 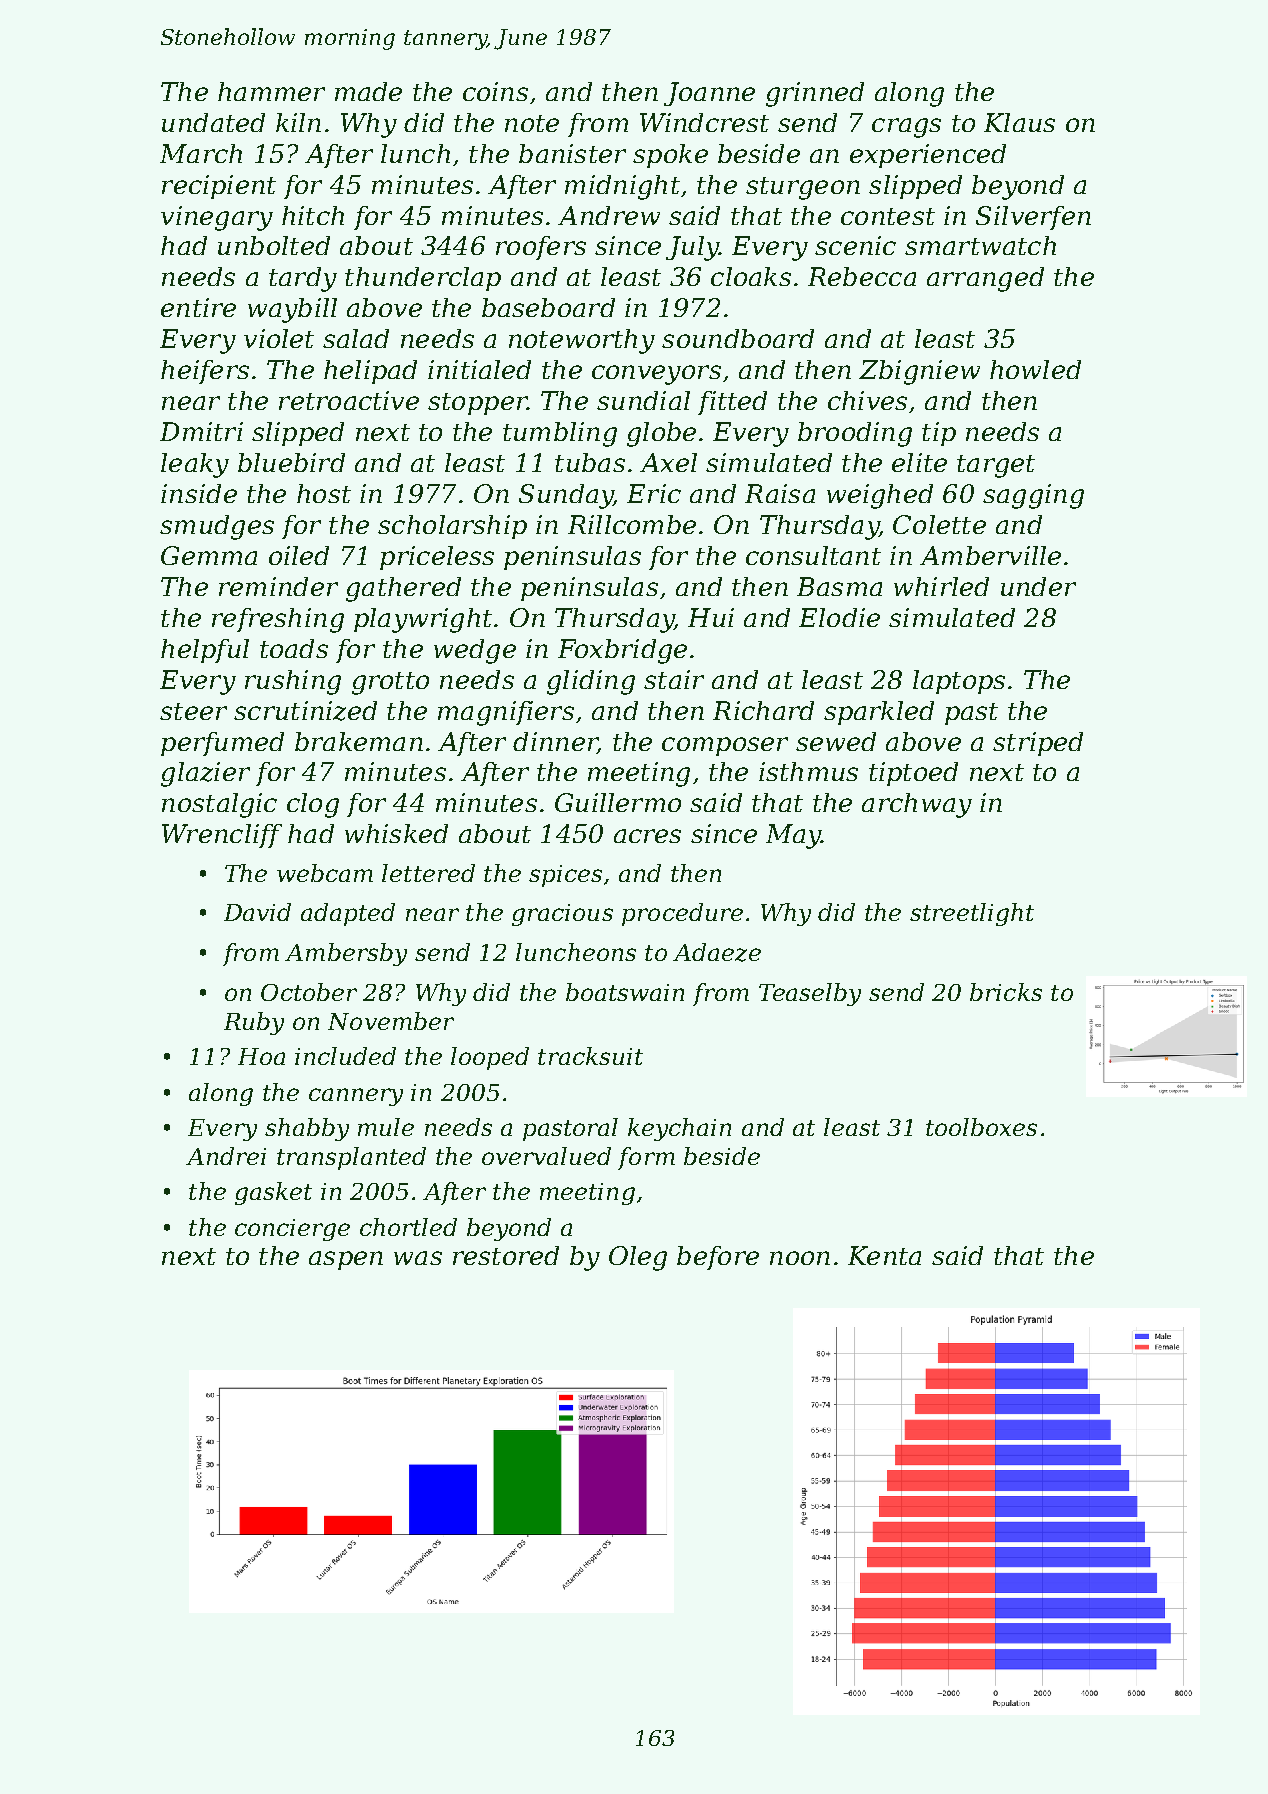 I want to click on undated, so click(x=213, y=122).
